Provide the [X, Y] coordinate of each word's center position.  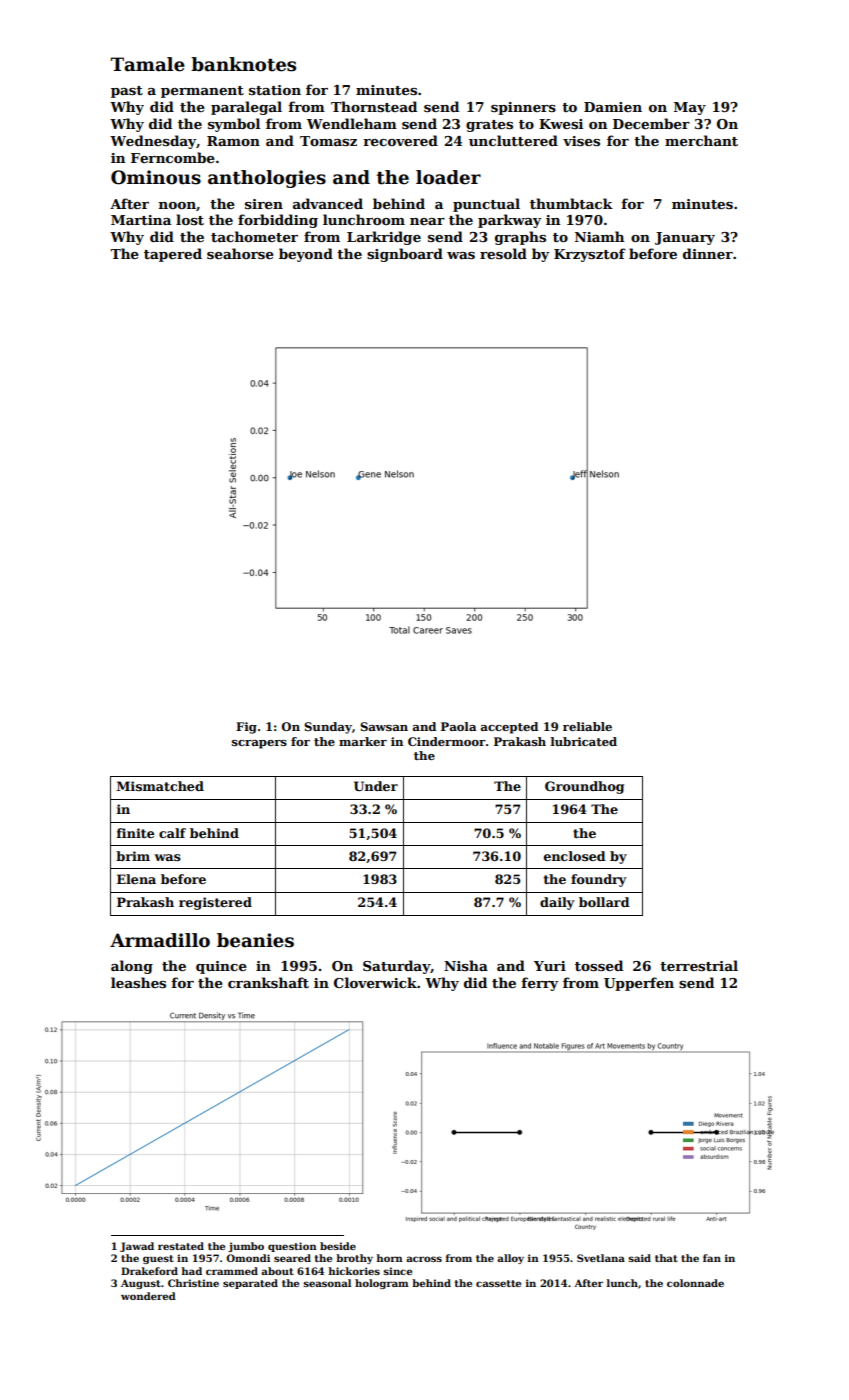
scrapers [259, 744]
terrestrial [699, 965]
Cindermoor [447, 741]
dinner [708, 253]
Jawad [137, 1247]
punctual [486, 205]
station [275, 90]
